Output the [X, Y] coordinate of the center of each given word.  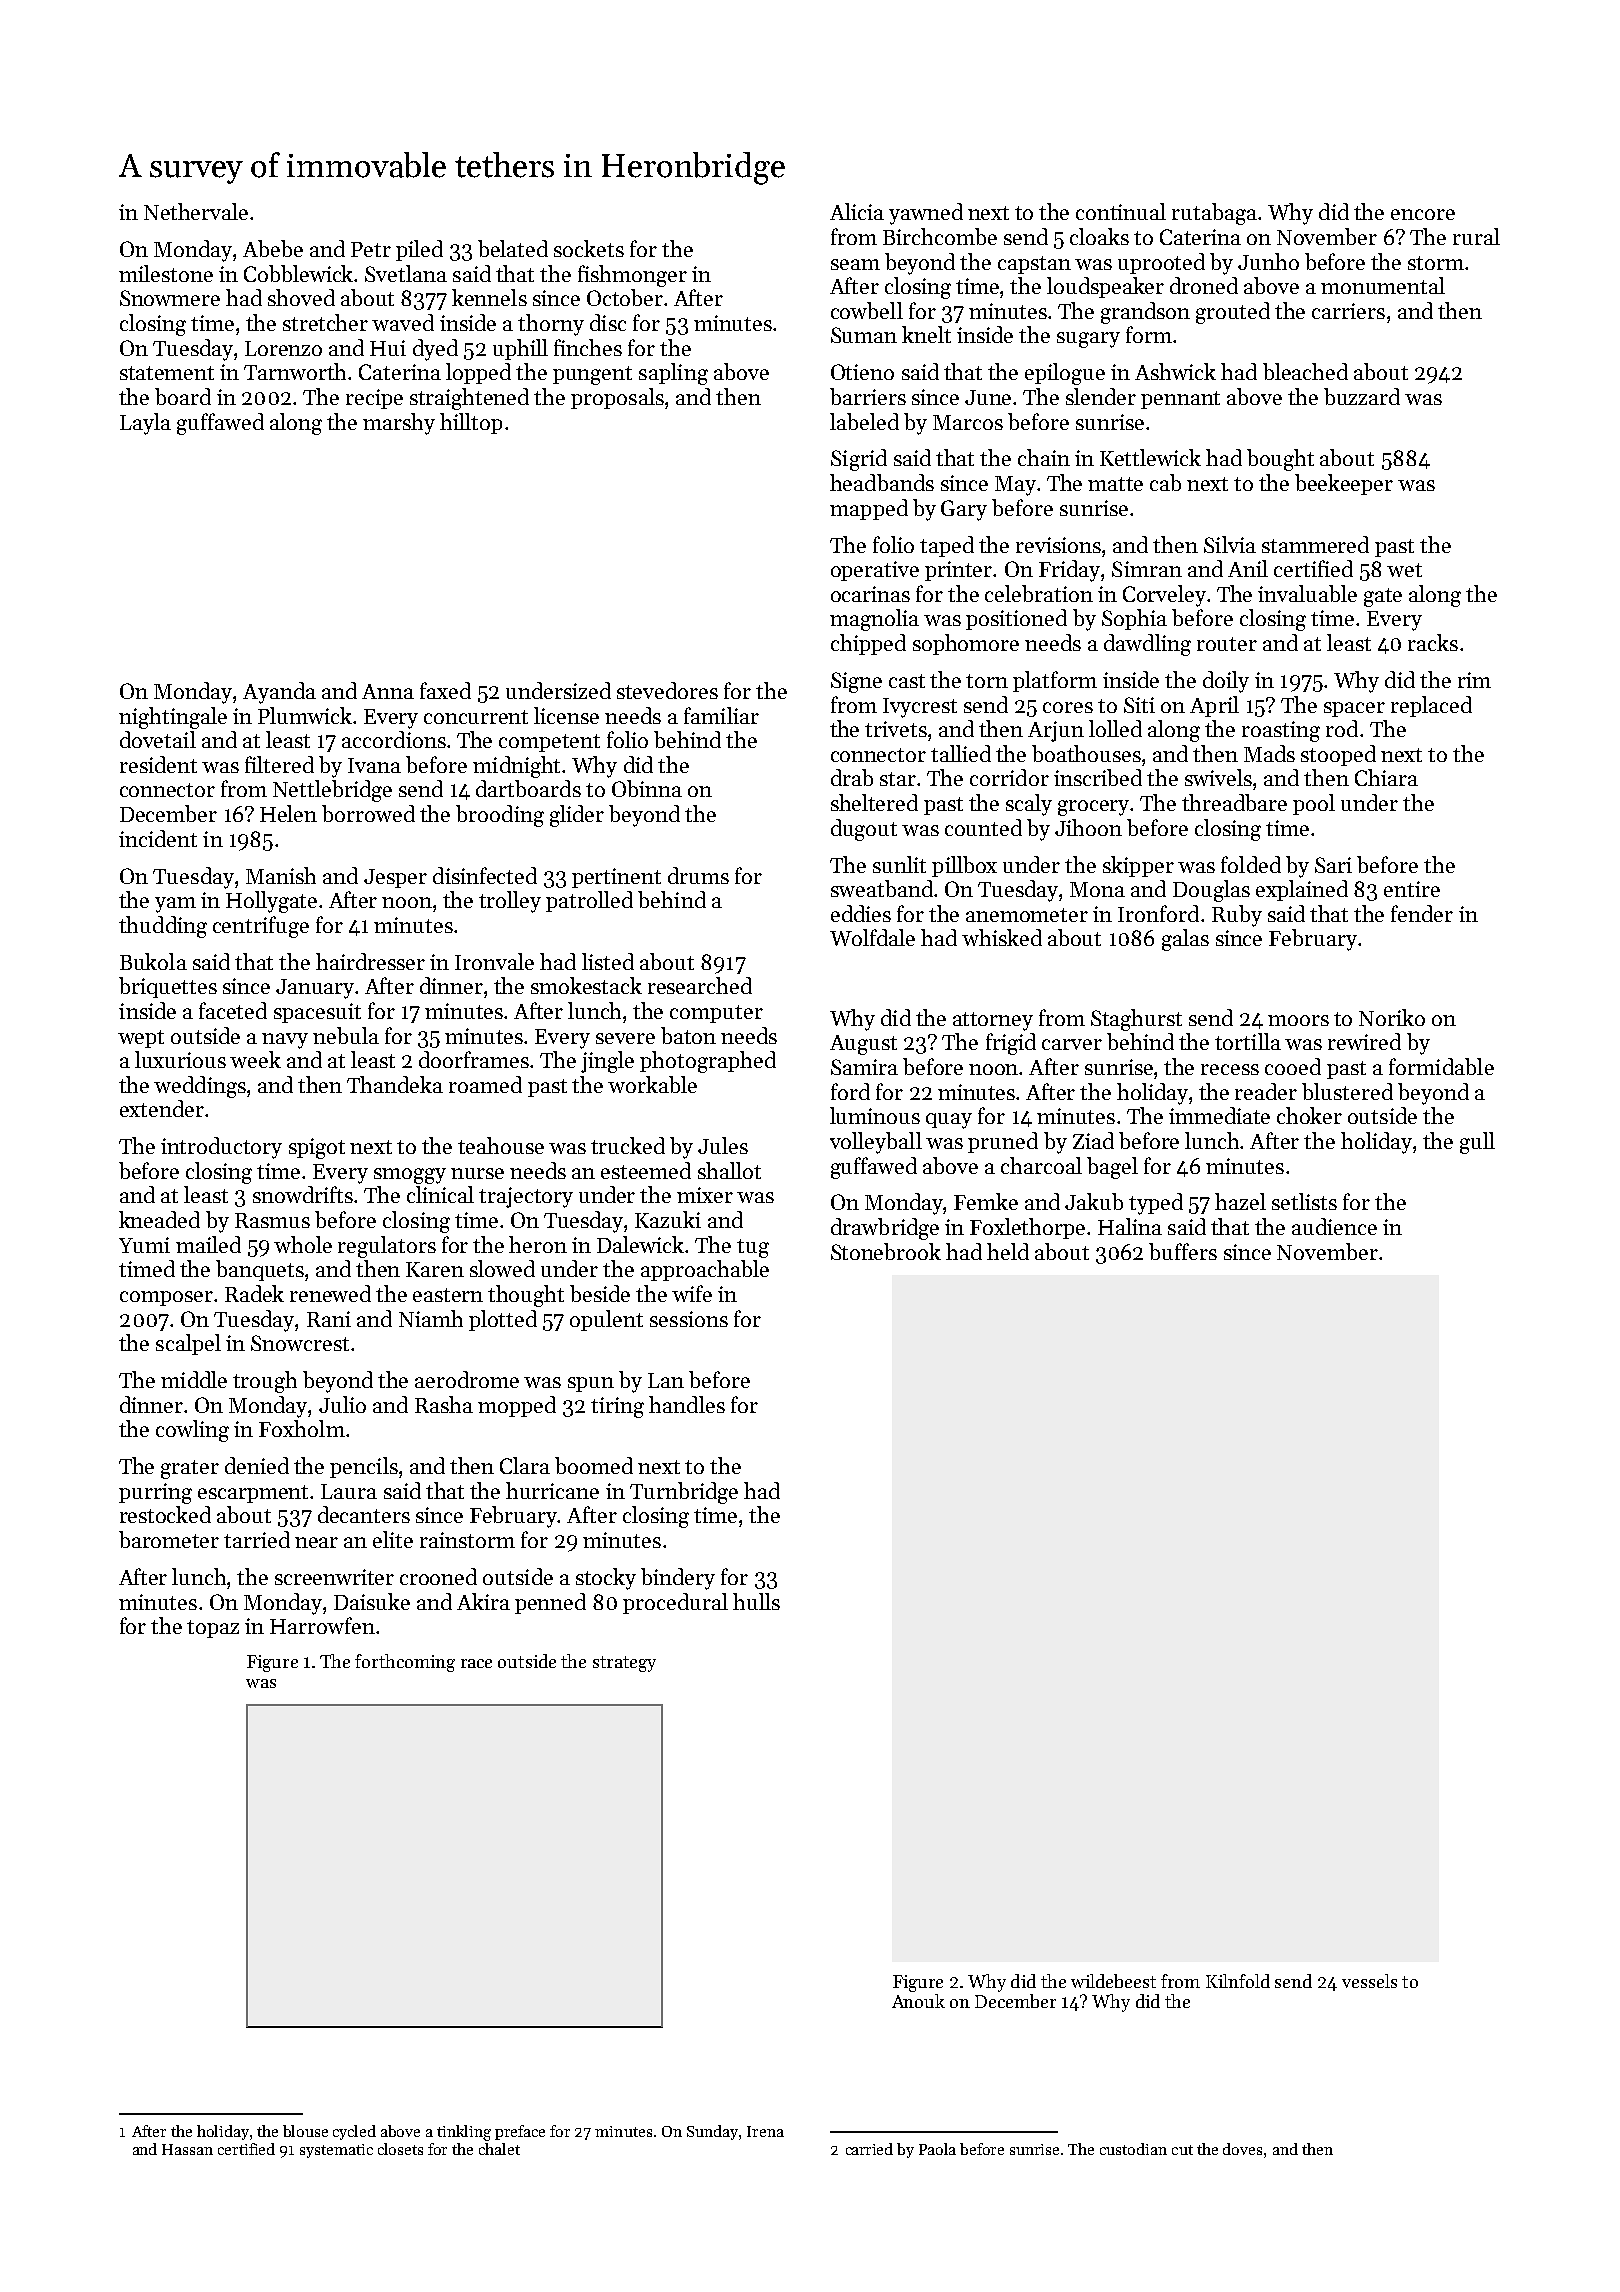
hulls [756, 1601]
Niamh [431, 1318]
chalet [499, 2149]
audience [1334, 1226]
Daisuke [372, 1601]
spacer [1354, 709]
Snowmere [170, 298]
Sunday [712, 2132]
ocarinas [870, 594]
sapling [673, 374]
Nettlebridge [332, 791]
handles [687, 1404]
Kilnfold [1238, 1981]
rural [1476, 236]
